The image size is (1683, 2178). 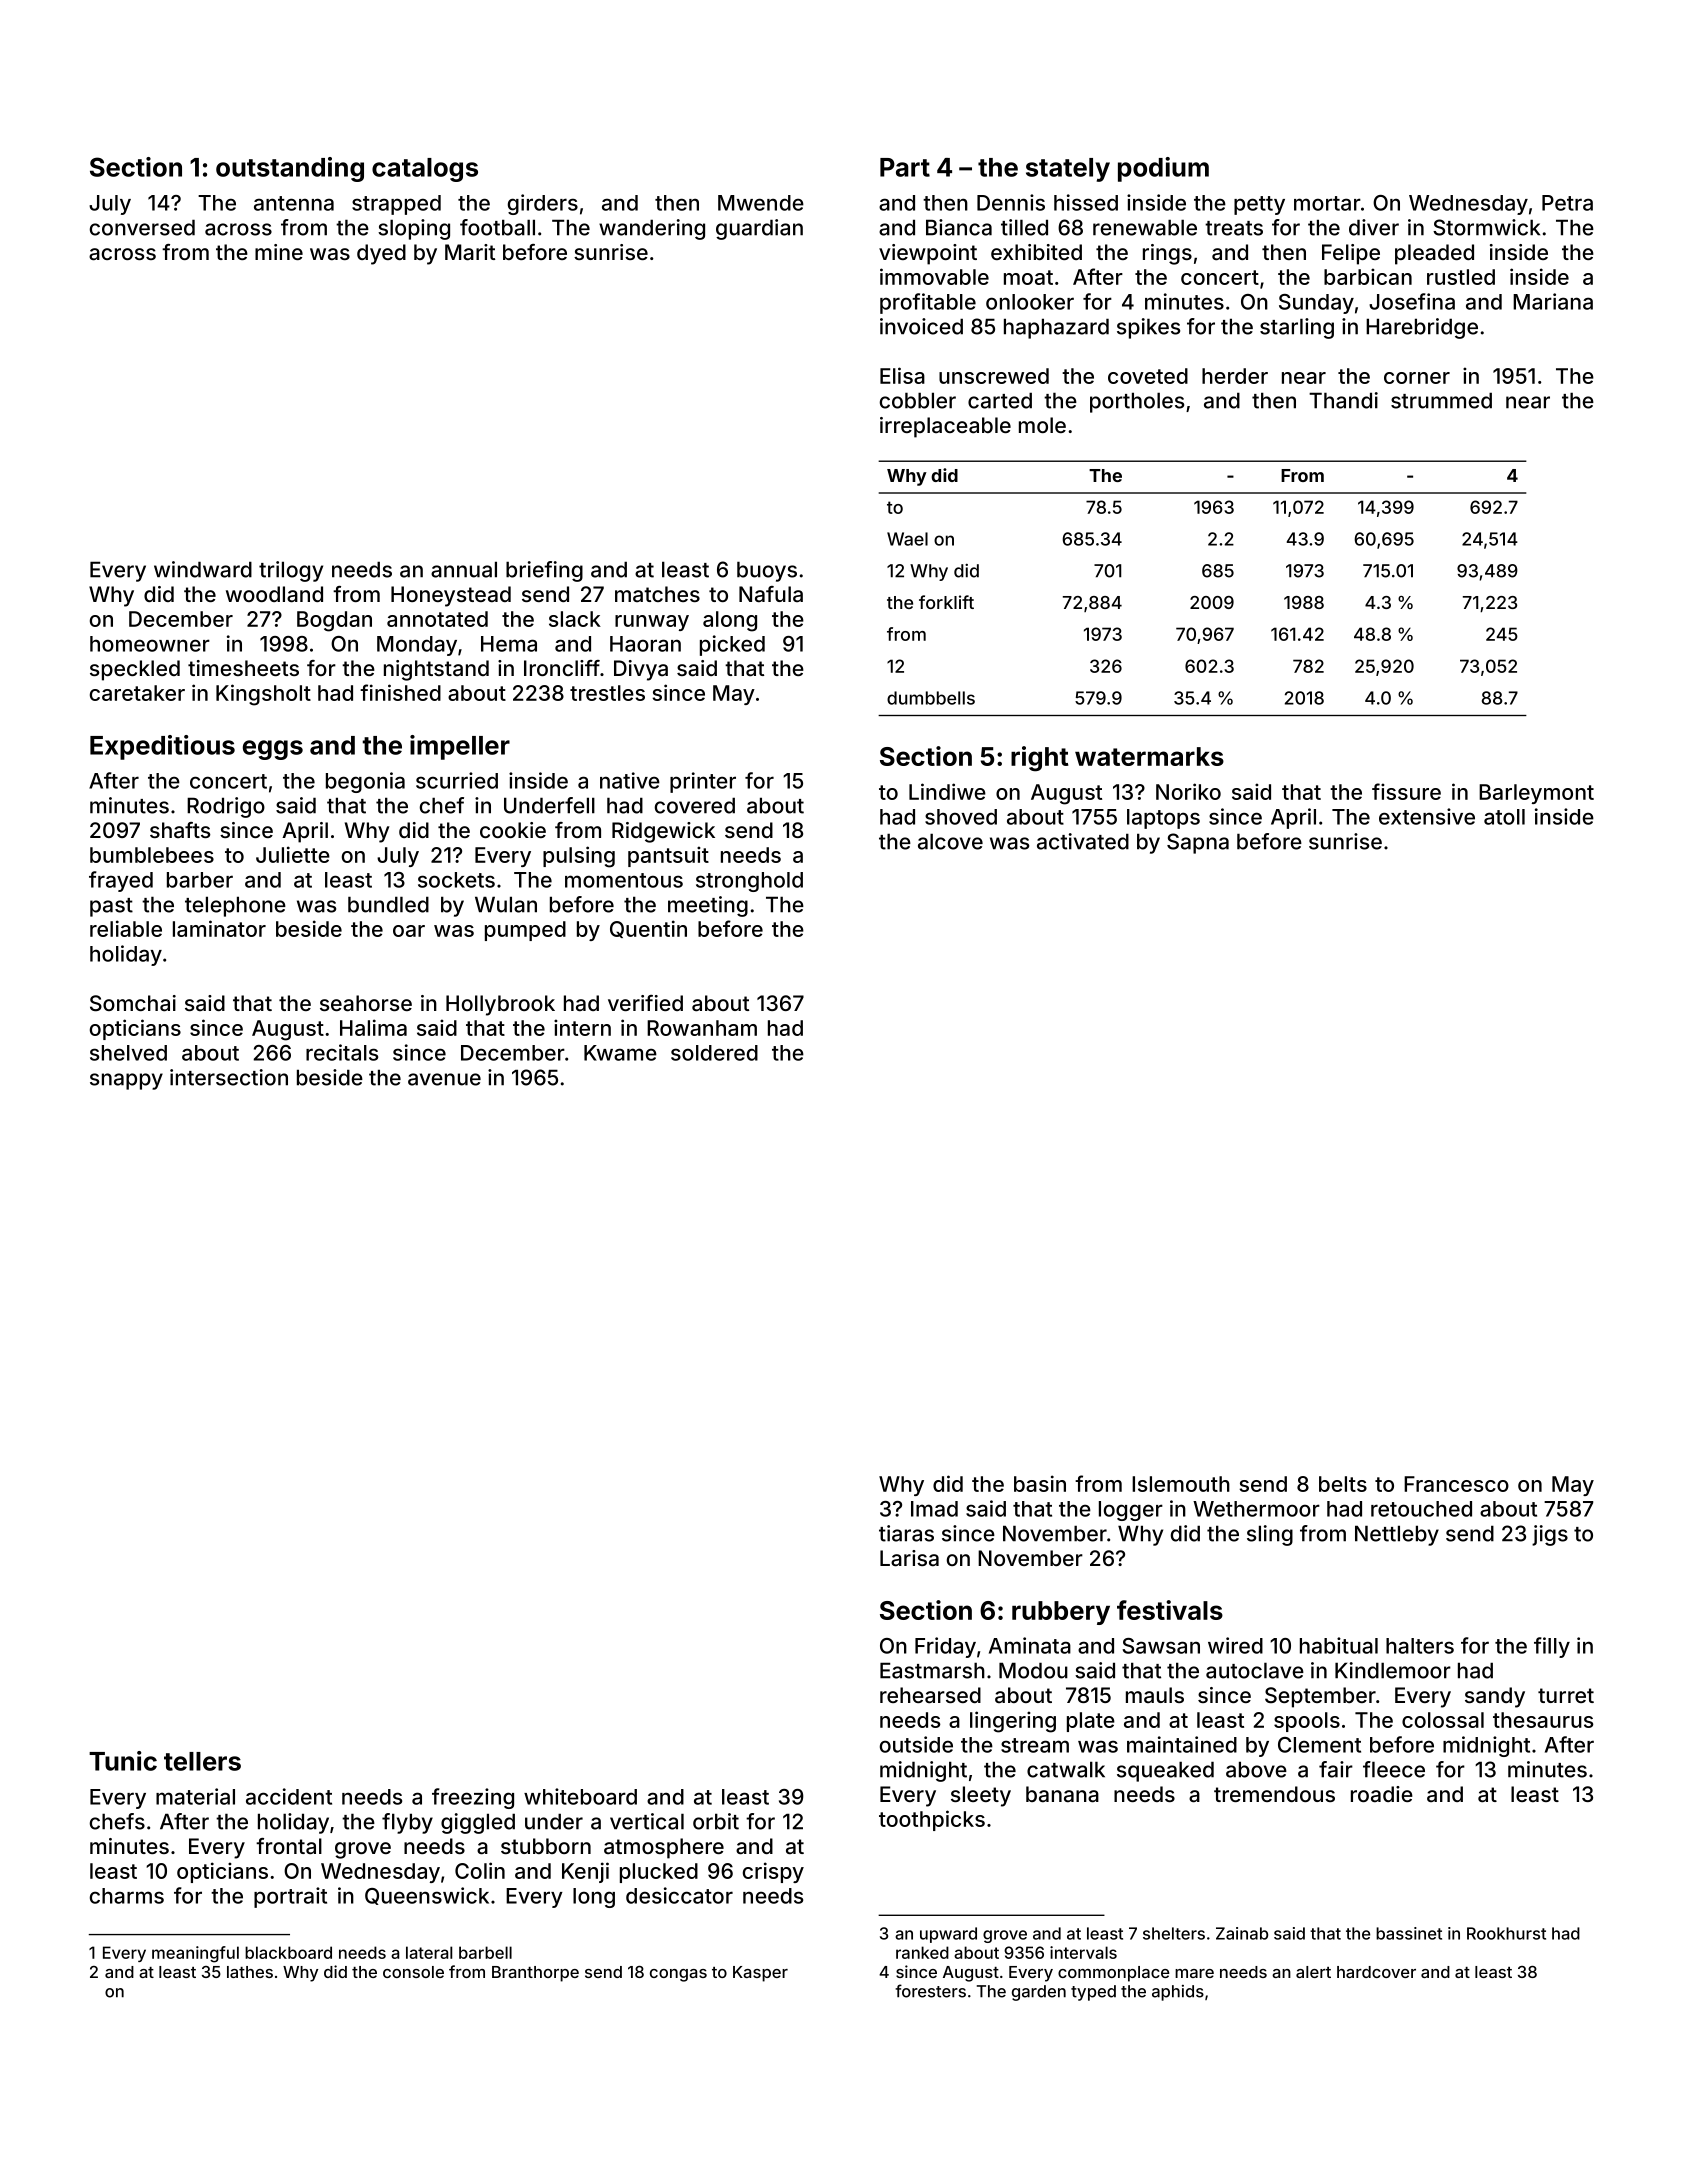 I want to click on stately, so click(x=1068, y=170).
